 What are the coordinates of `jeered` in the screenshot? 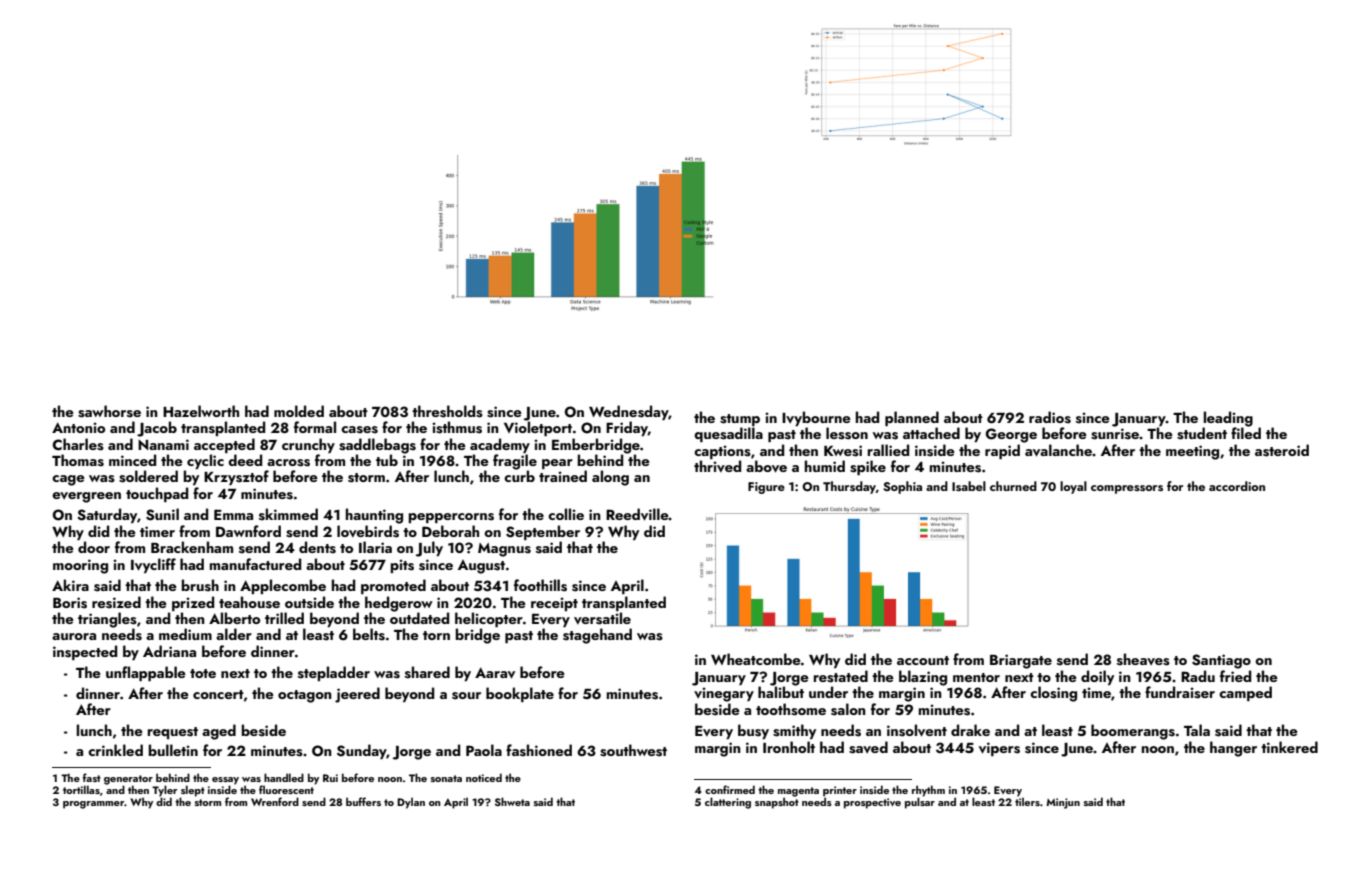 It's located at (357, 695).
